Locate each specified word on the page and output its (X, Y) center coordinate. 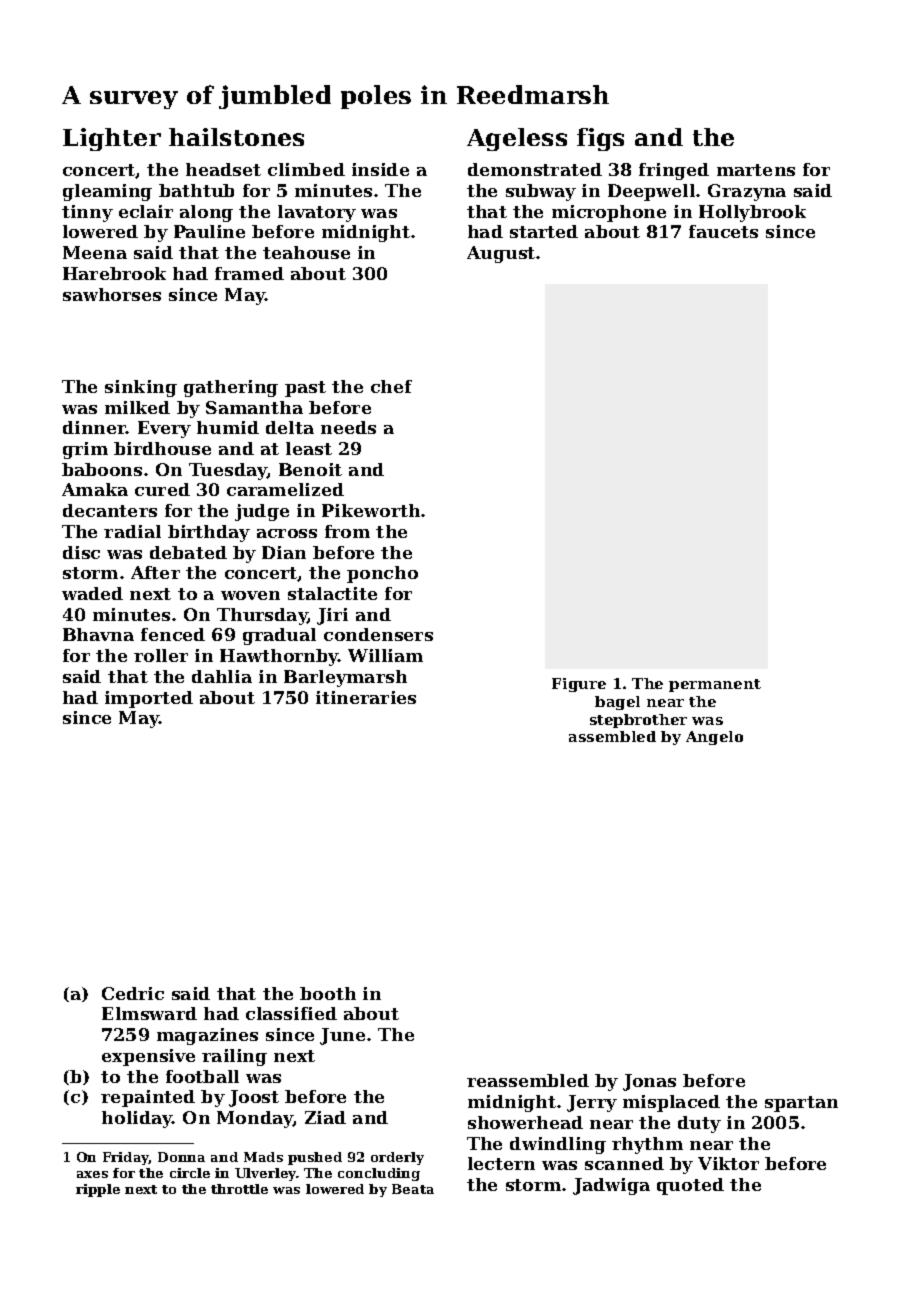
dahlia (222, 676)
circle (190, 1173)
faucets (723, 231)
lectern (501, 1163)
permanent (715, 685)
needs (348, 427)
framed (249, 273)
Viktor (728, 1163)
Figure (579, 685)
